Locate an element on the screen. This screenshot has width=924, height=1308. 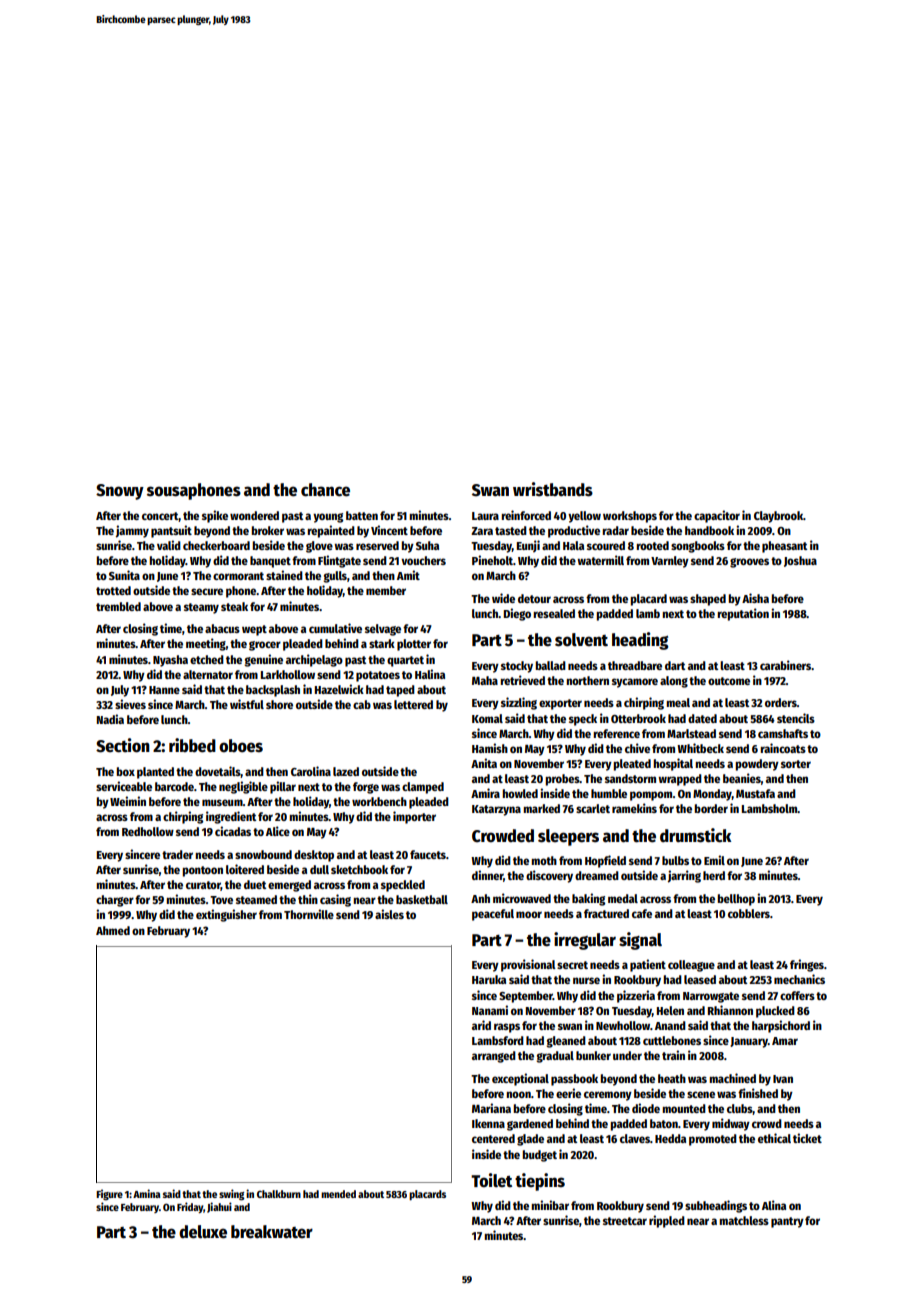
shaped is located at coordinates (708, 600).
